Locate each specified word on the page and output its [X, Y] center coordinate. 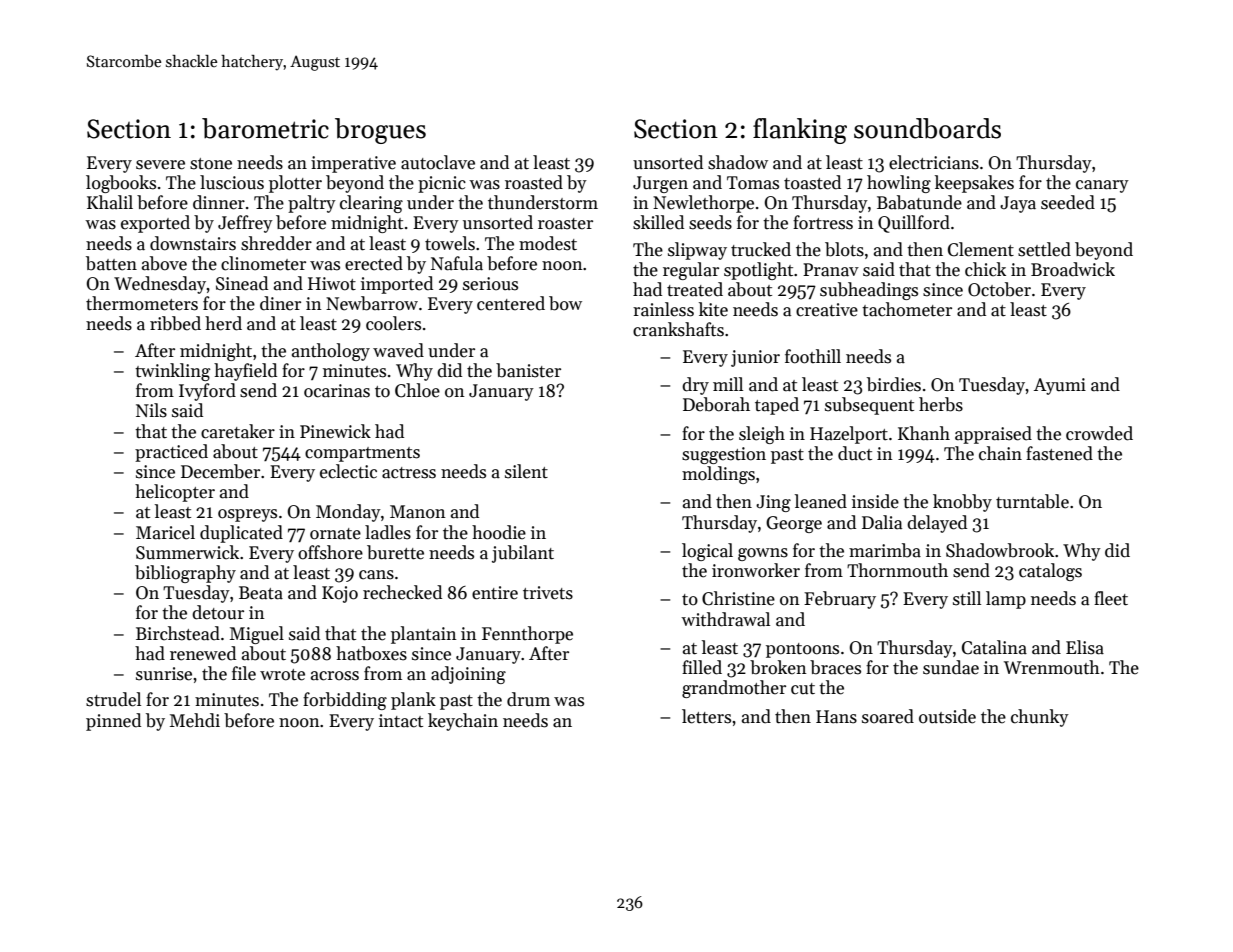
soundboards [927, 128]
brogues [380, 131]
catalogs [1050, 572]
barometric [265, 128]
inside [875, 501]
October [999, 289]
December [220, 471]
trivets [548, 593]
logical [707, 552]
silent [526, 471]
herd [223, 323]
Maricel [165, 532]
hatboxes [371, 653]
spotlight [758, 271]
